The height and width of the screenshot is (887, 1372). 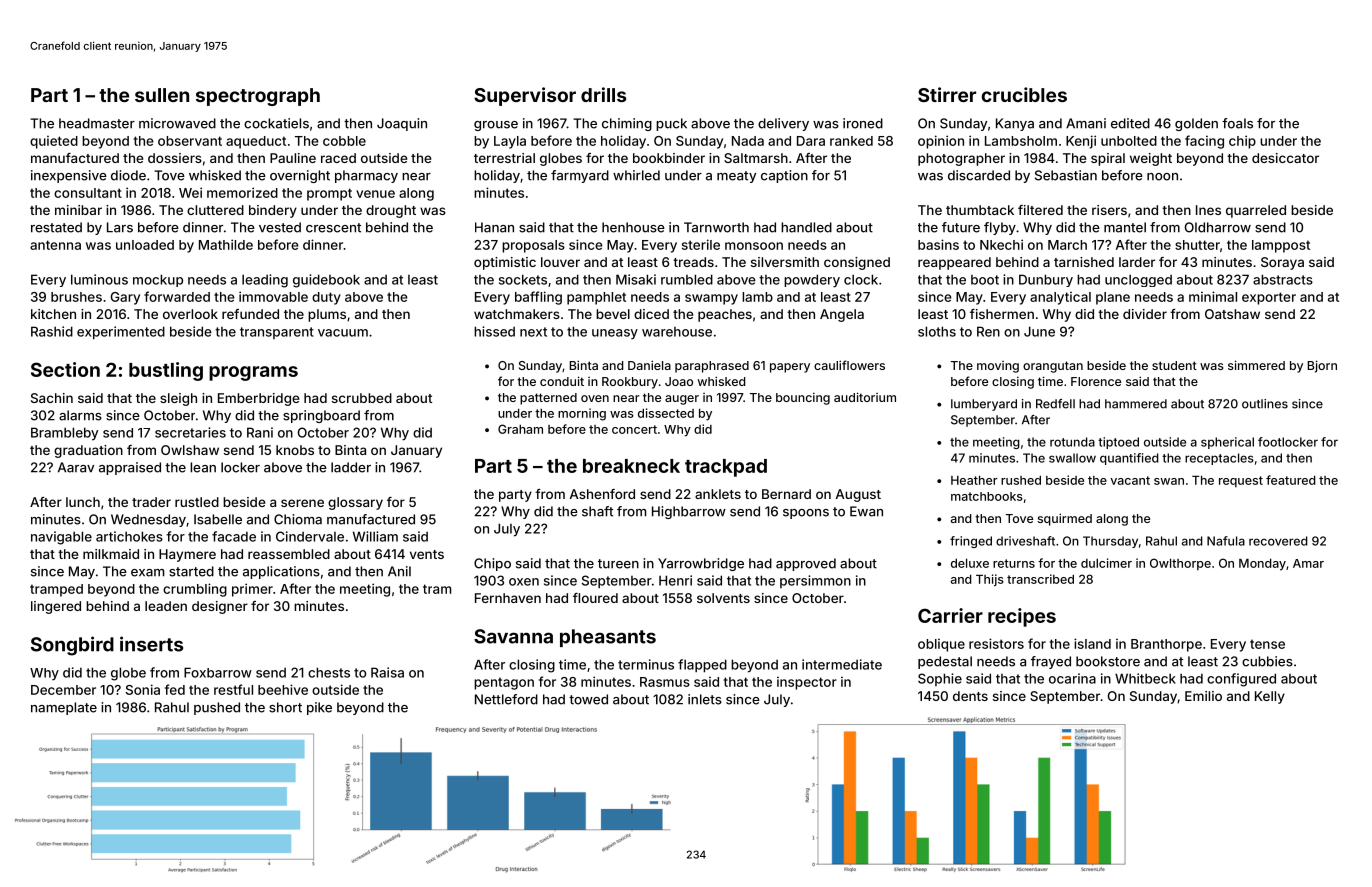 What do you see at coordinates (588, 699) in the screenshot?
I see `towed` at bounding box center [588, 699].
